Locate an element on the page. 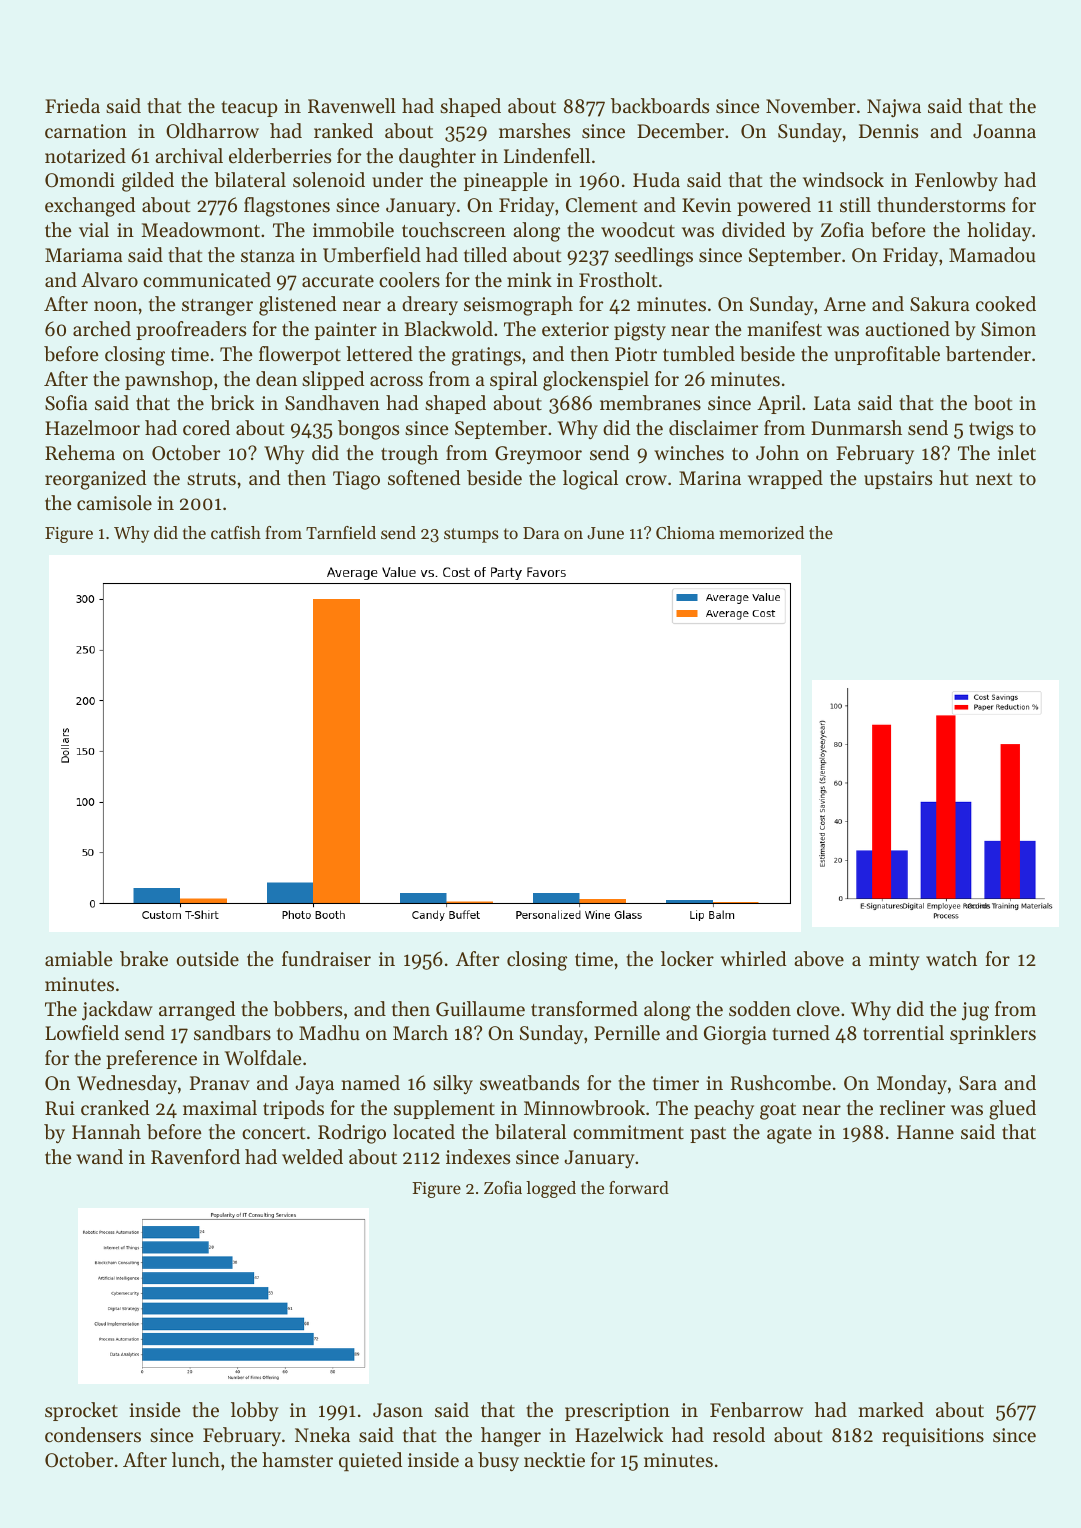  auctioned is located at coordinates (907, 329).
